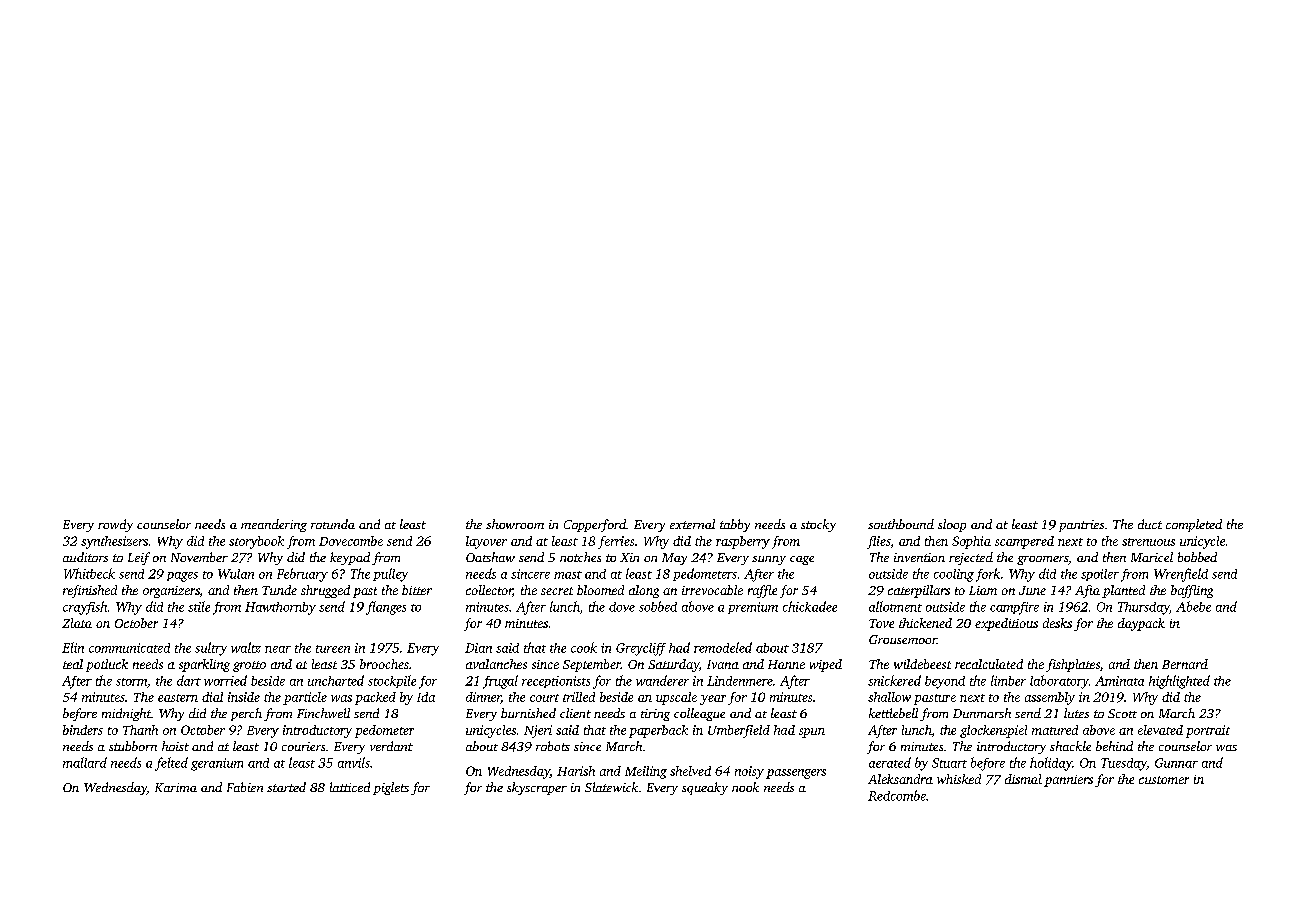 Image resolution: width=1308 pixels, height=924 pixels. What do you see at coordinates (1194, 525) in the page?
I see `completed` at bounding box center [1194, 525].
